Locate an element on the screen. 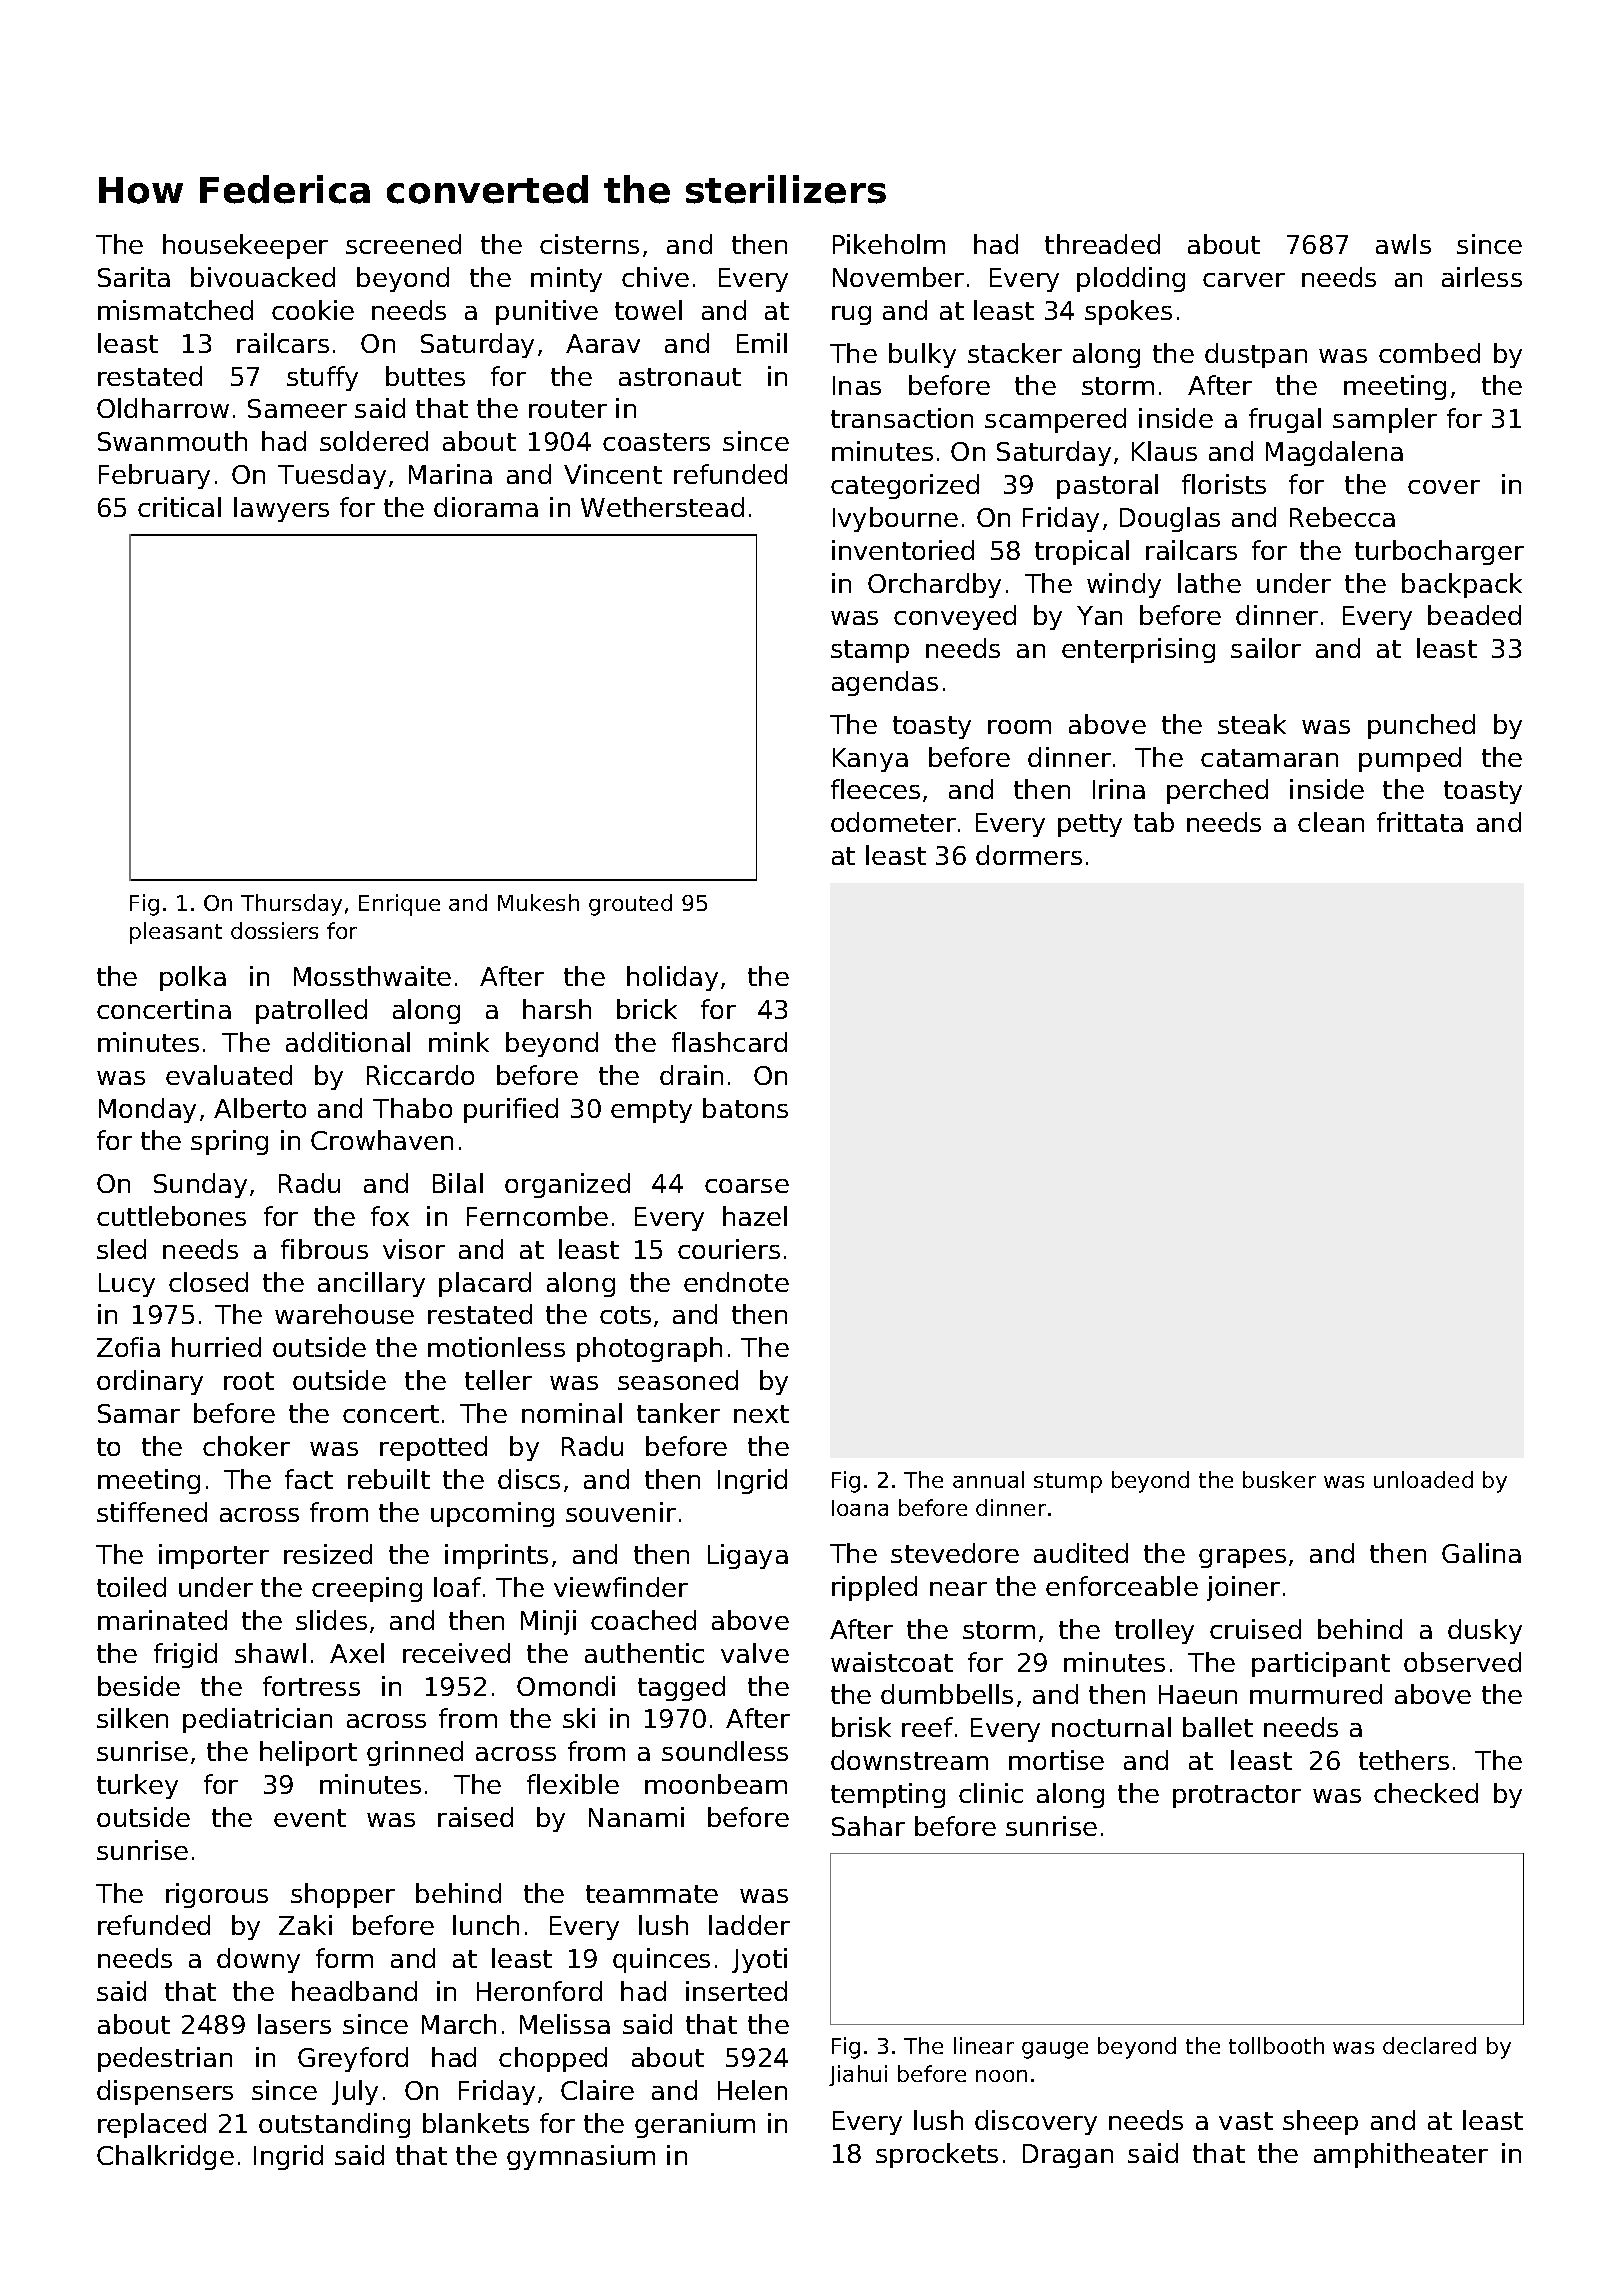 The width and height of the screenshot is (1620, 2292). hazel is located at coordinates (755, 1216).
